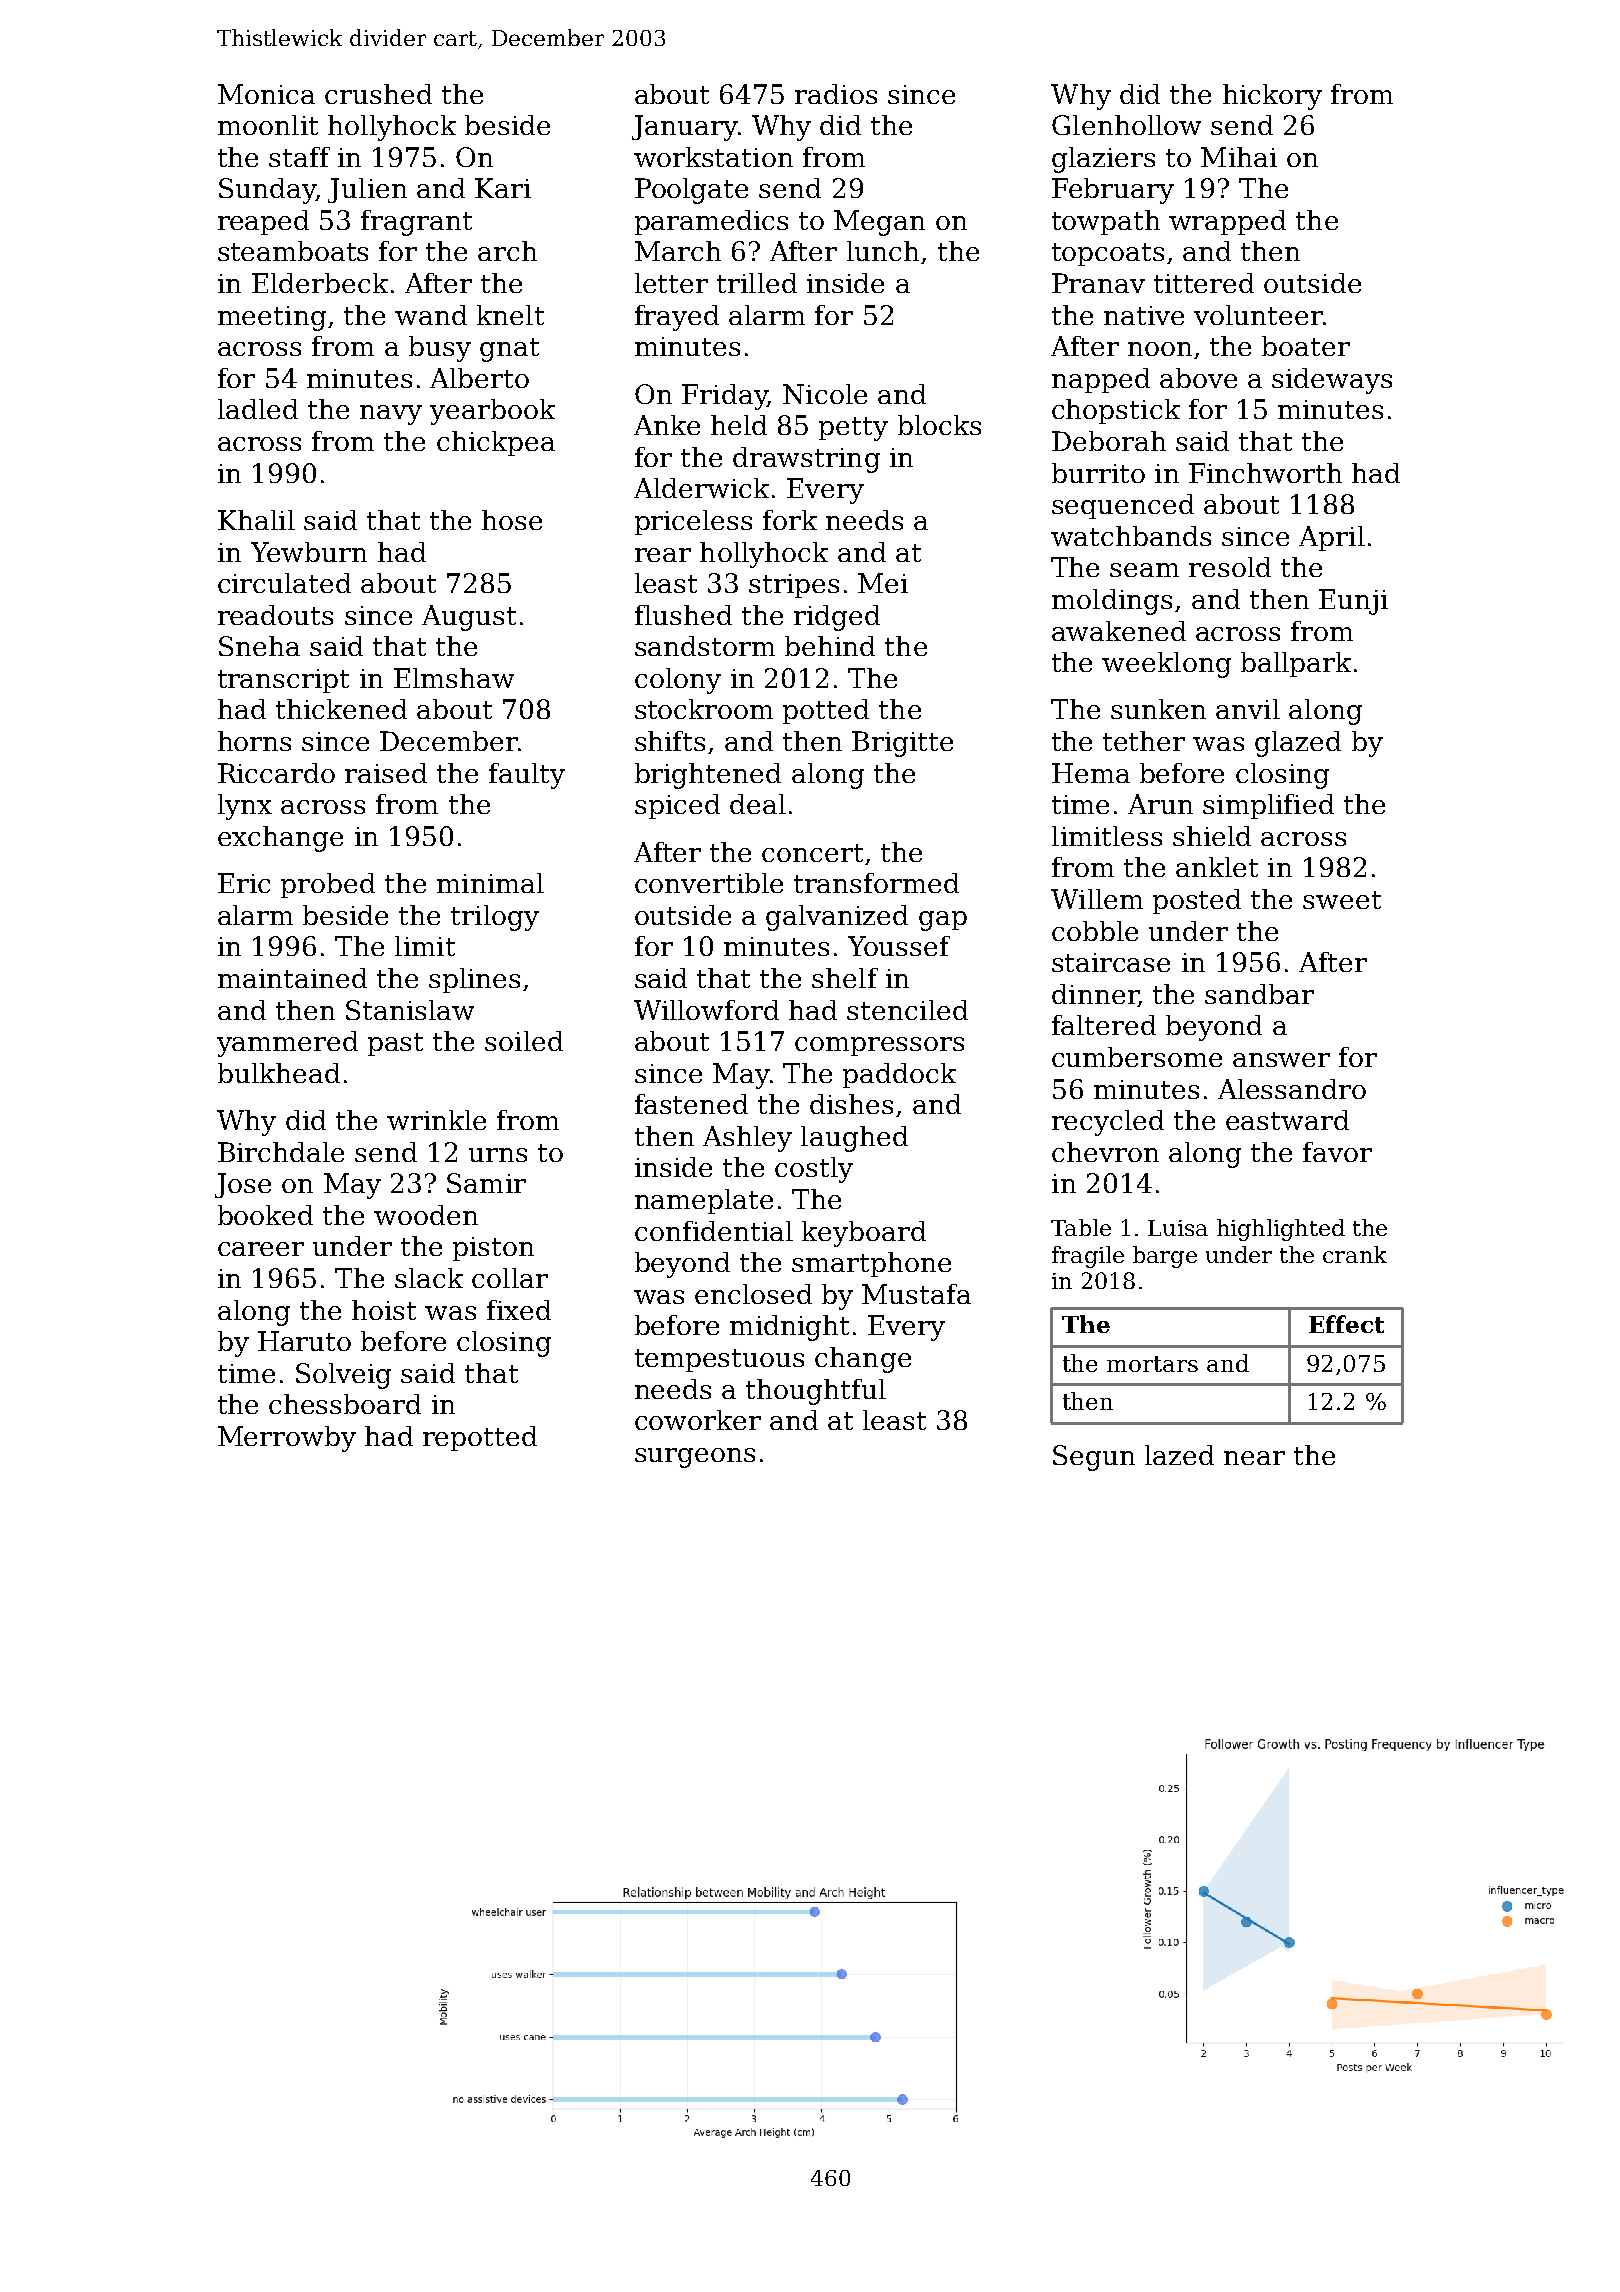 This screenshot has width=1620, height=2292. Describe the element at coordinates (747, 1139) in the screenshot. I see `Ashley` at that location.
